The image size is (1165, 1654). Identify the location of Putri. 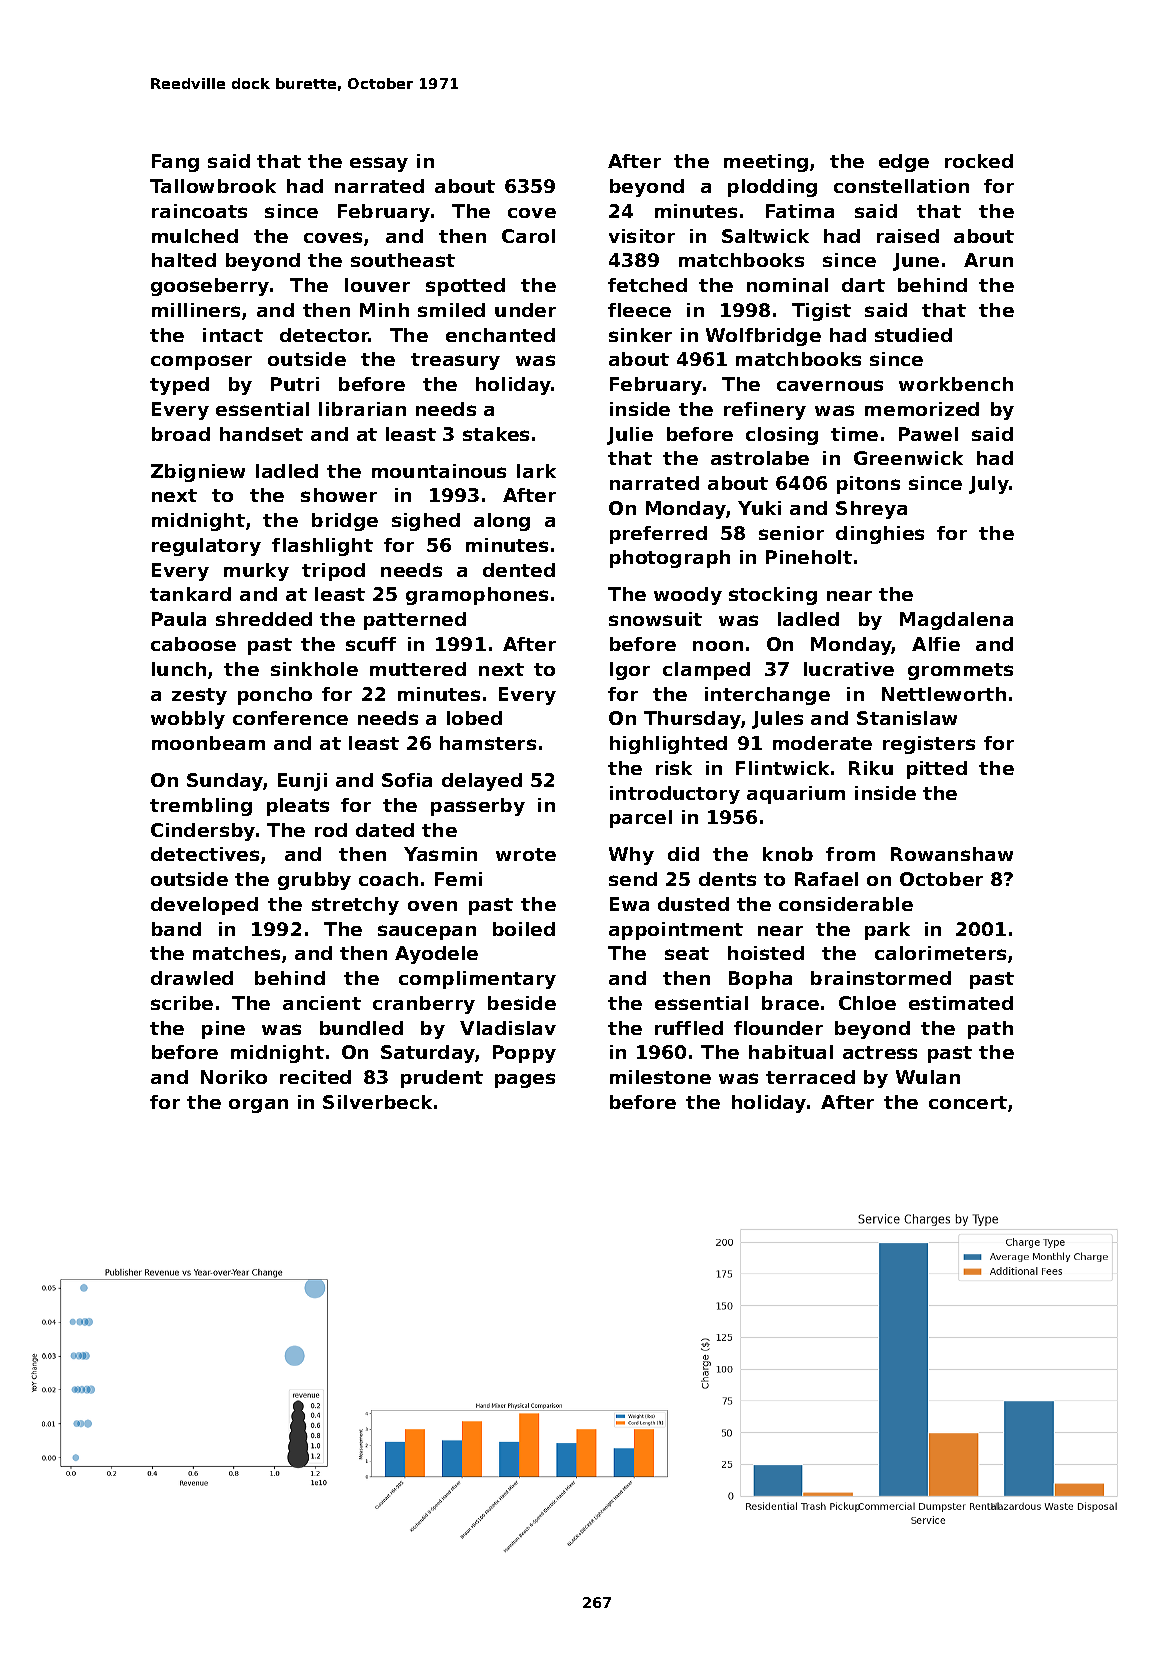
(295, 384).
